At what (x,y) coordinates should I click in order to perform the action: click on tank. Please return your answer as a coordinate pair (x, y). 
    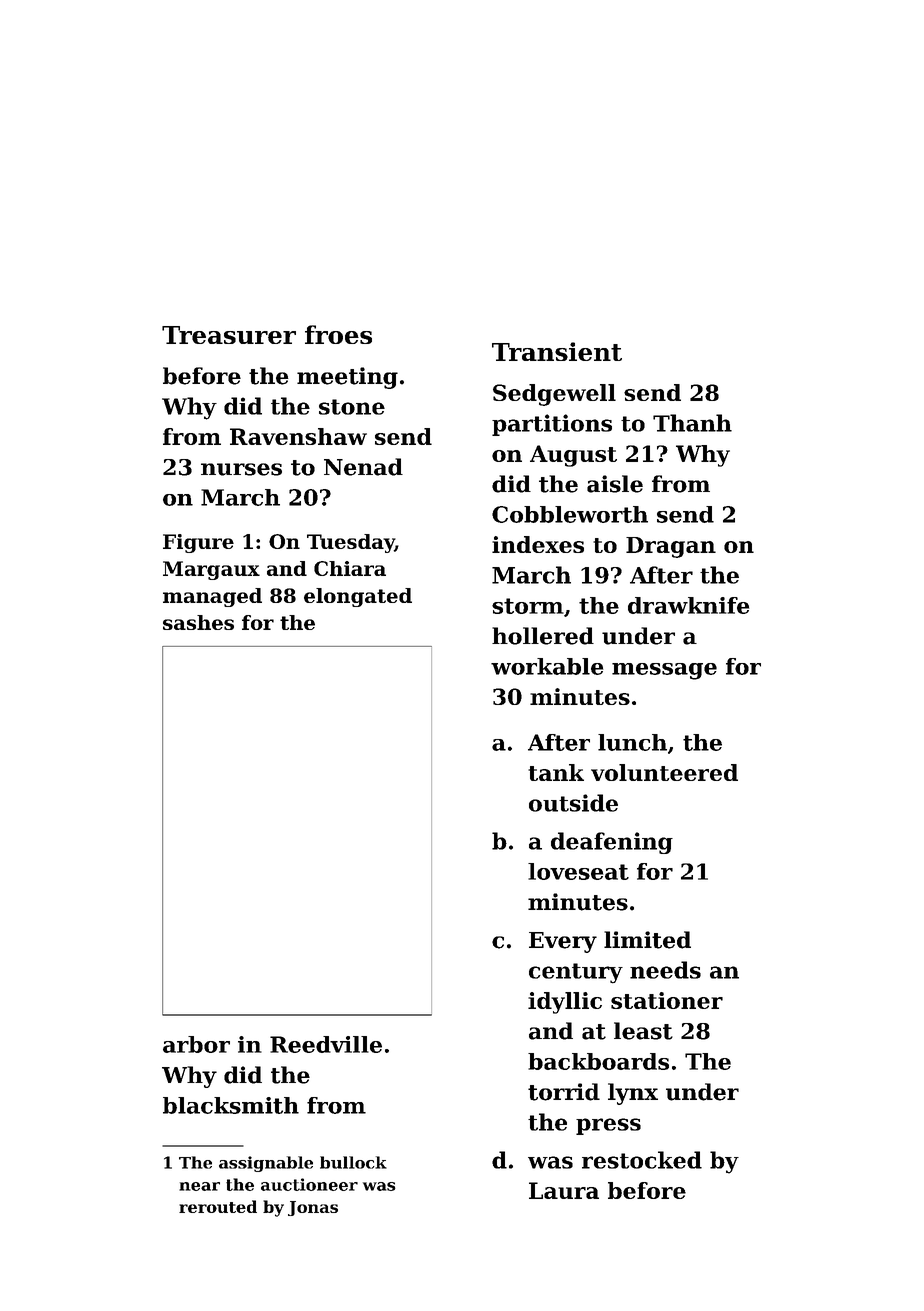
    Looking at the image, I should click on (556, 772).
